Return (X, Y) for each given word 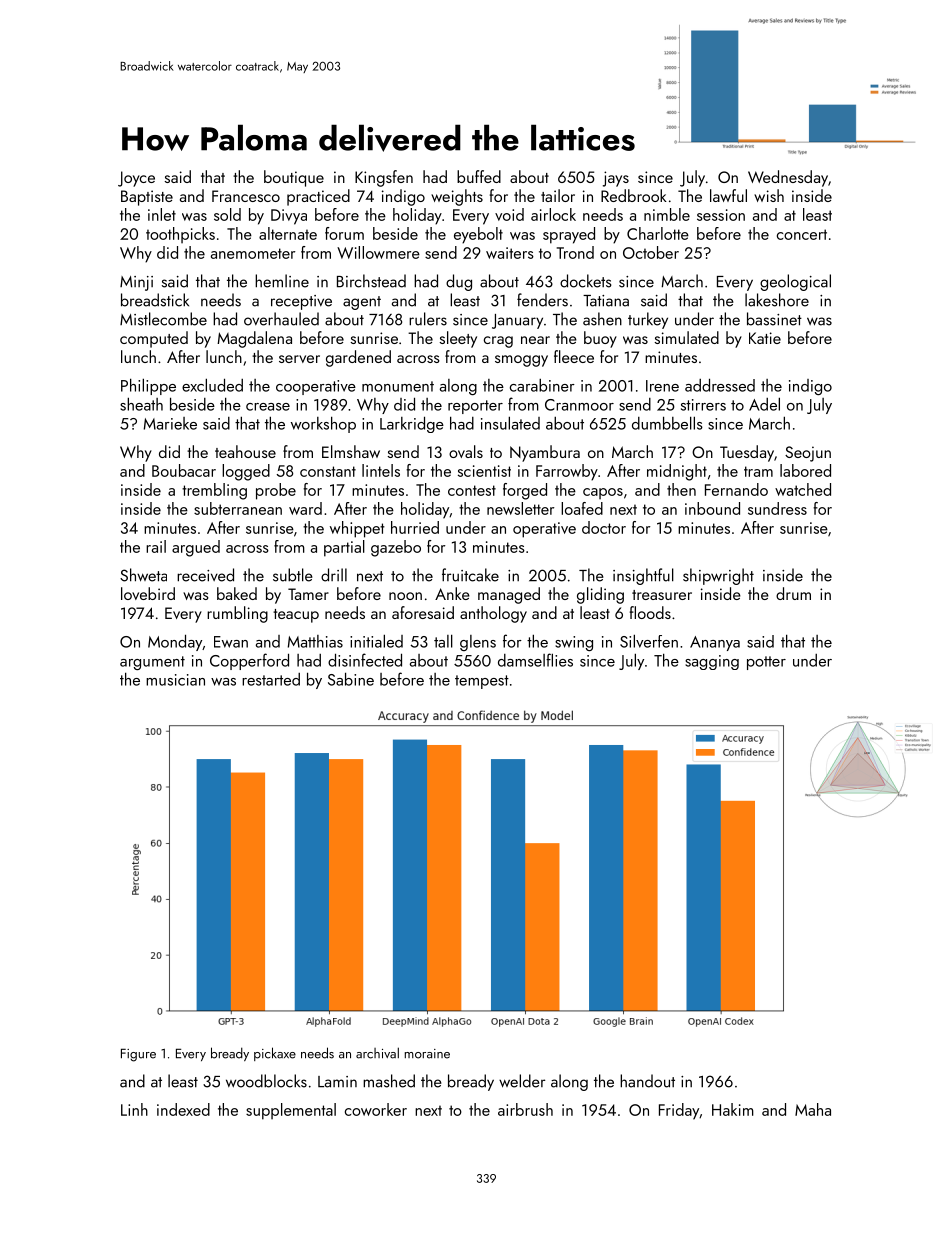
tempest (482, 682)
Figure (138, 1055)
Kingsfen (384, 178)
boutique (294, 178)
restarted (271, 679)
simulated (686, 337)
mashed (389, 1081)
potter (766, 663)
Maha (813, 1109)
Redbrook (634, 195)
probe (276, 491)
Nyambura (545, 453)
